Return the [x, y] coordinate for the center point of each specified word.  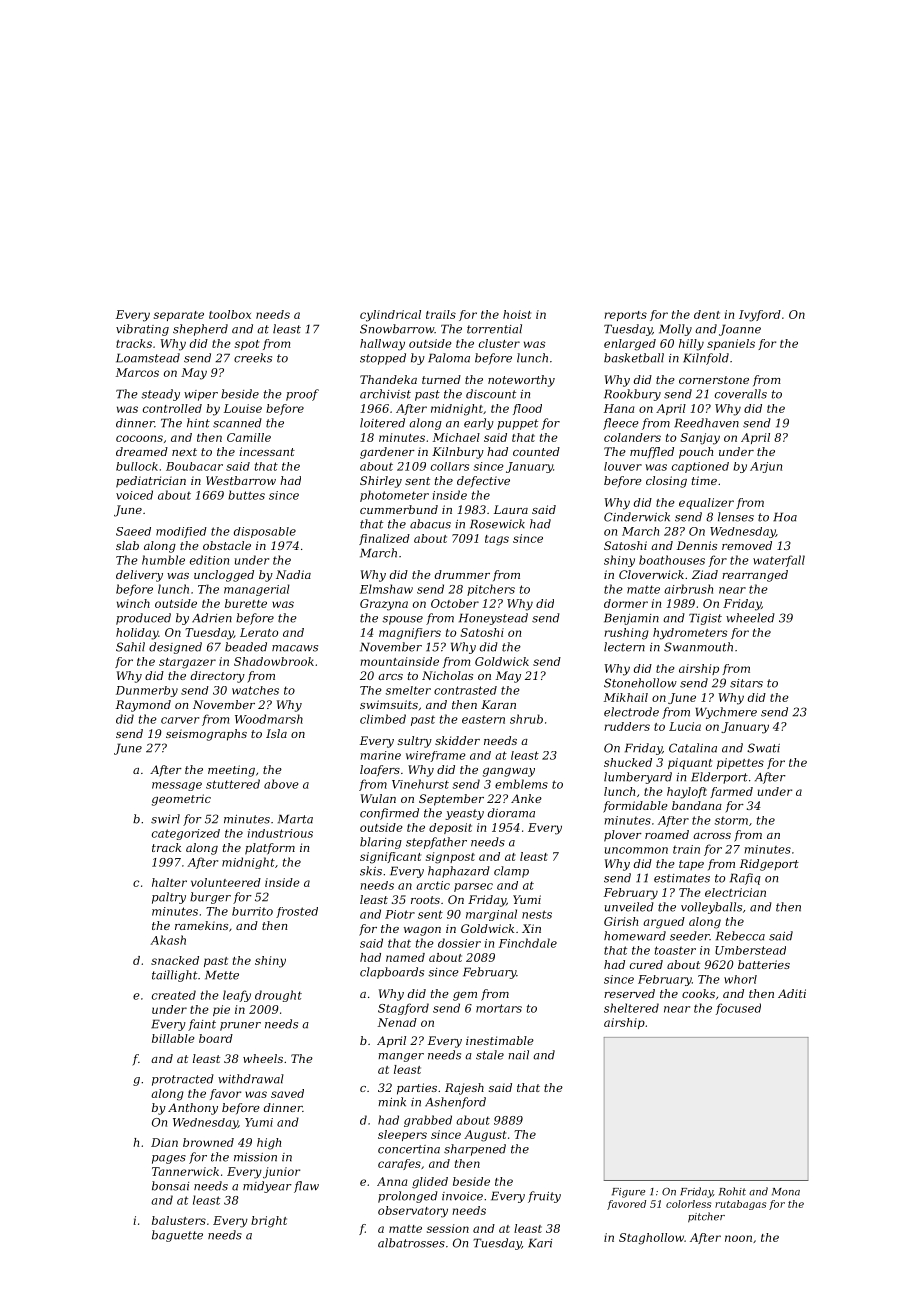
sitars [746, 683]
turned [441, 379]
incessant [267, 451]
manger [401, 1057]
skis [371, 871]
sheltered [631, 1008]
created [174, 995]
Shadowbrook [274, 661]
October [455, 603]
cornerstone [714, 380]
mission [255, 1157]
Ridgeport [769, 865]
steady [160, 395]
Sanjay [700, 439]
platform [270, 849]
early [479, 424]
